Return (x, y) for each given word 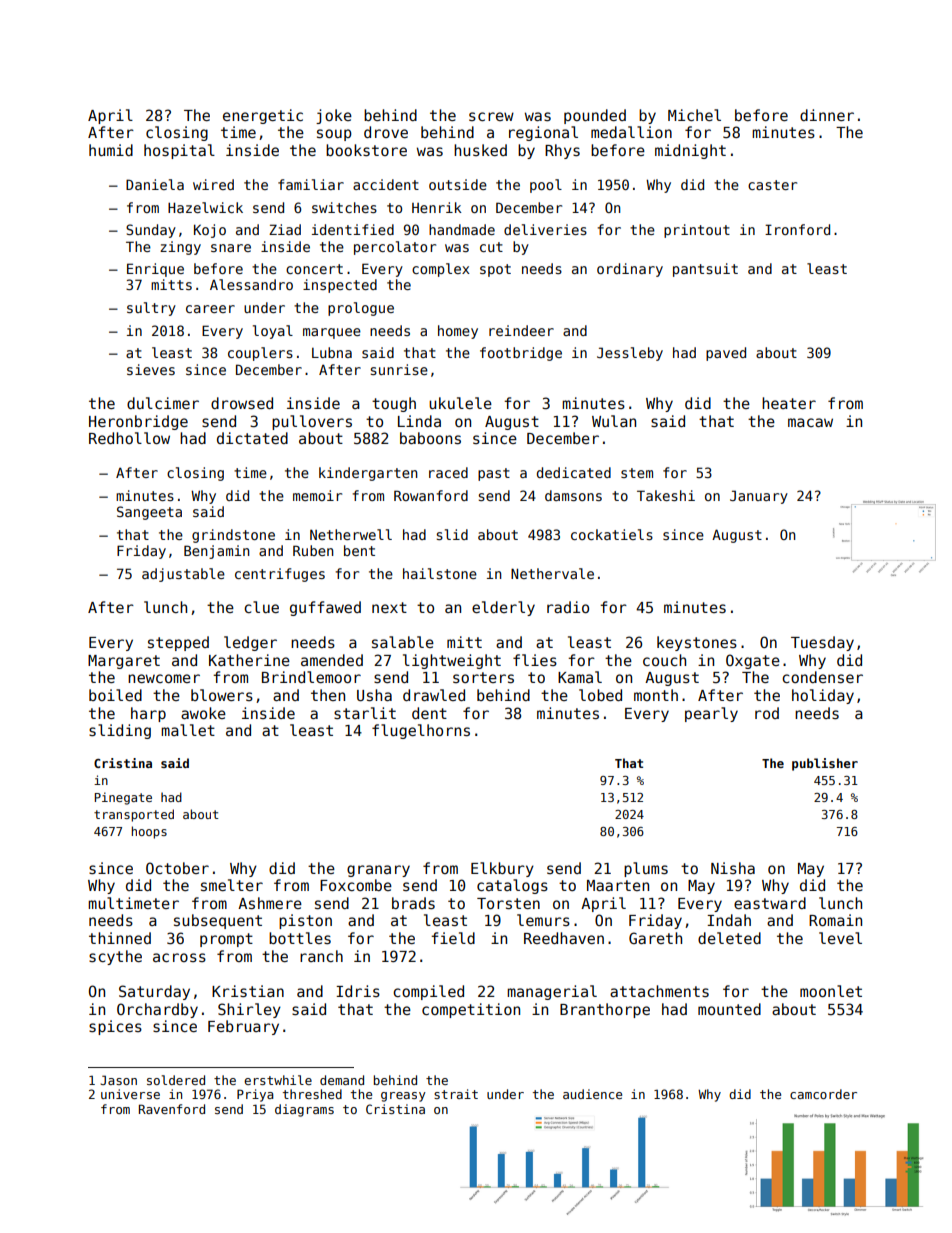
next (389, 607)
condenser (822, 677)
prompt (226, 940)
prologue (361, 309)
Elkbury (502, 869)
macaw (810, 422)
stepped (178, 643)
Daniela (155, 184)
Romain (835, 920)
